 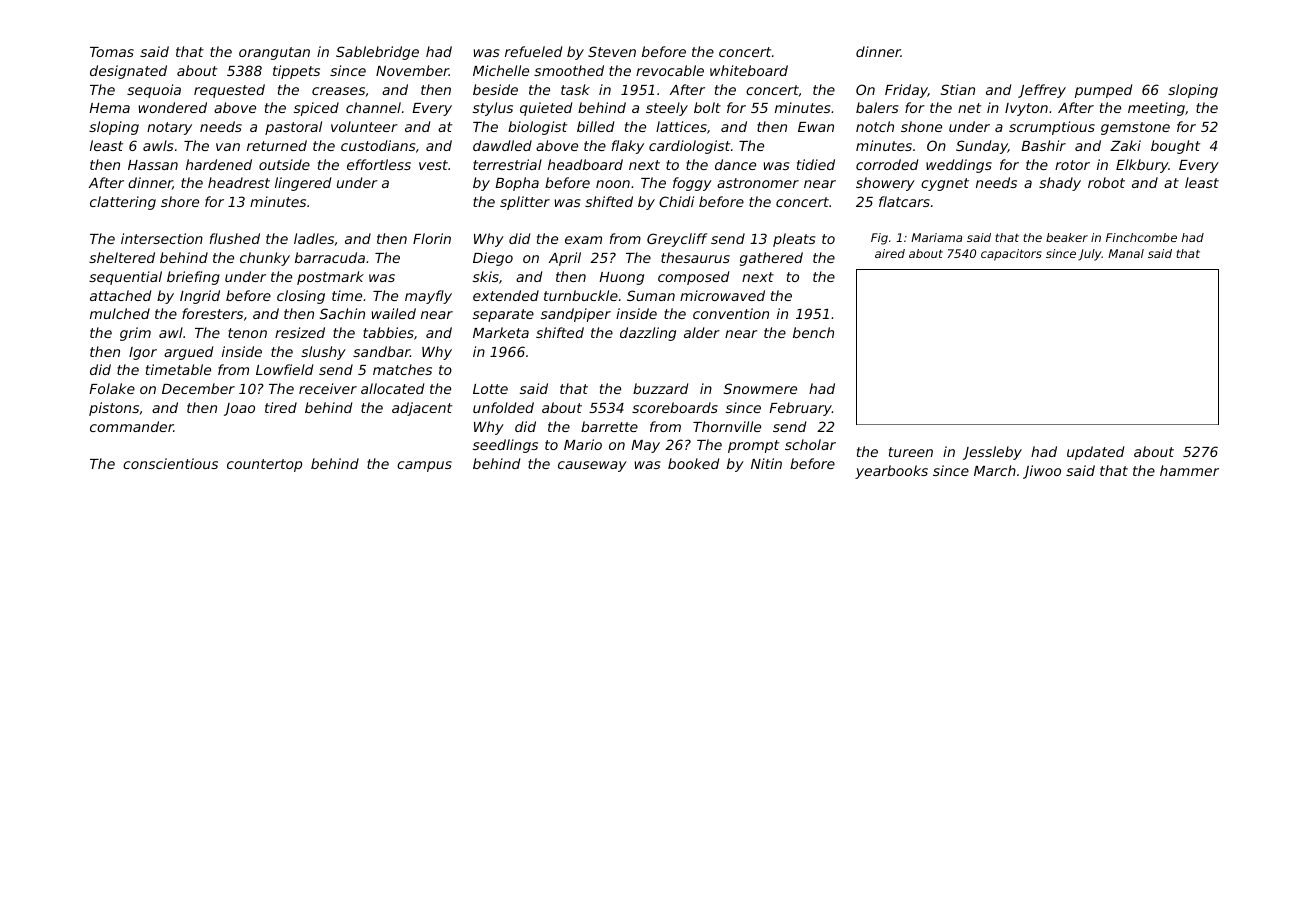 What do you see at coordinates (1043, 145) in the screenshot?
I see `Bashir` at bounding box center [1043, 145].
